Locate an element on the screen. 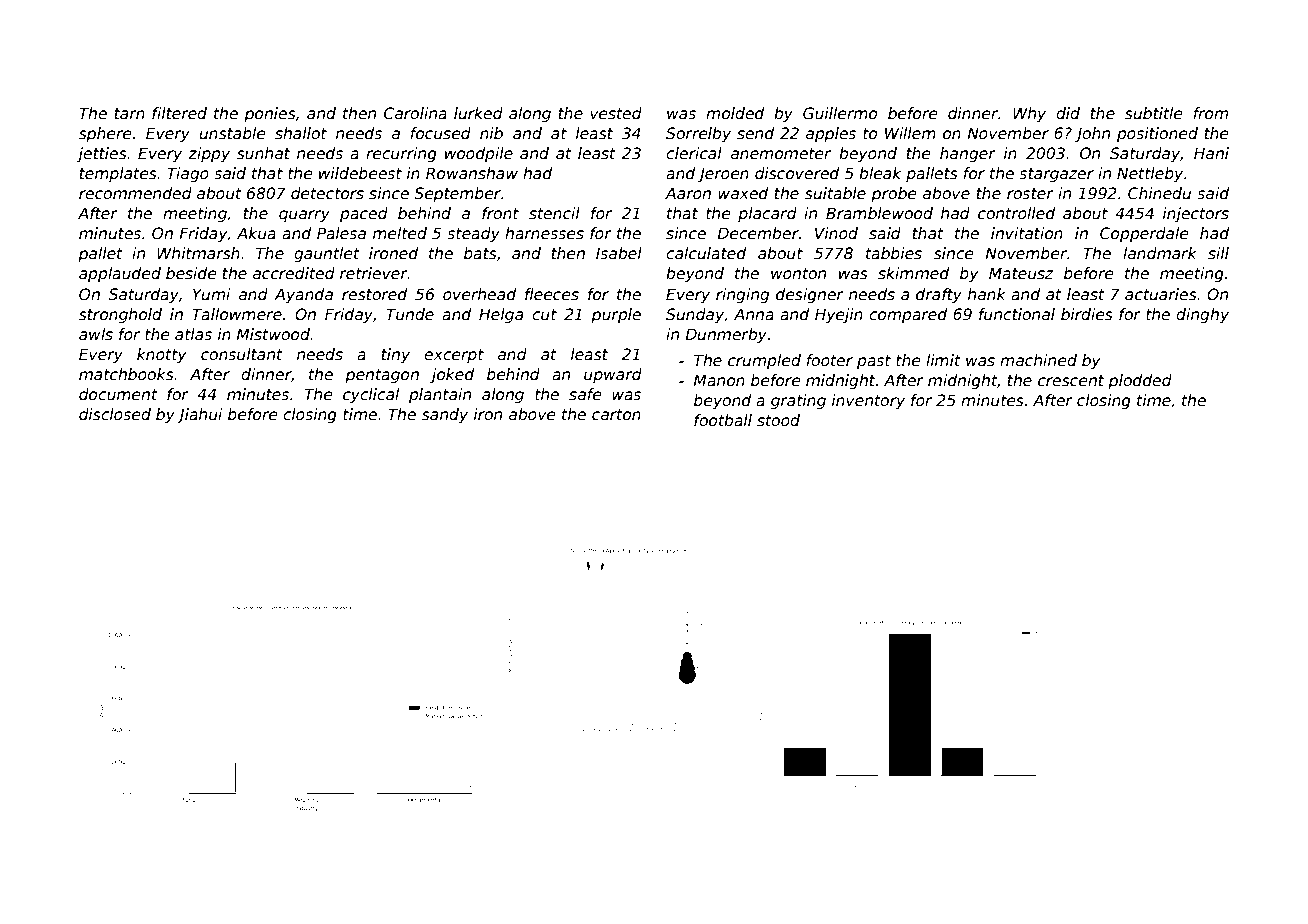 This screenshot has height=924, width=1308. joked is located at coordinates (452, 375).
